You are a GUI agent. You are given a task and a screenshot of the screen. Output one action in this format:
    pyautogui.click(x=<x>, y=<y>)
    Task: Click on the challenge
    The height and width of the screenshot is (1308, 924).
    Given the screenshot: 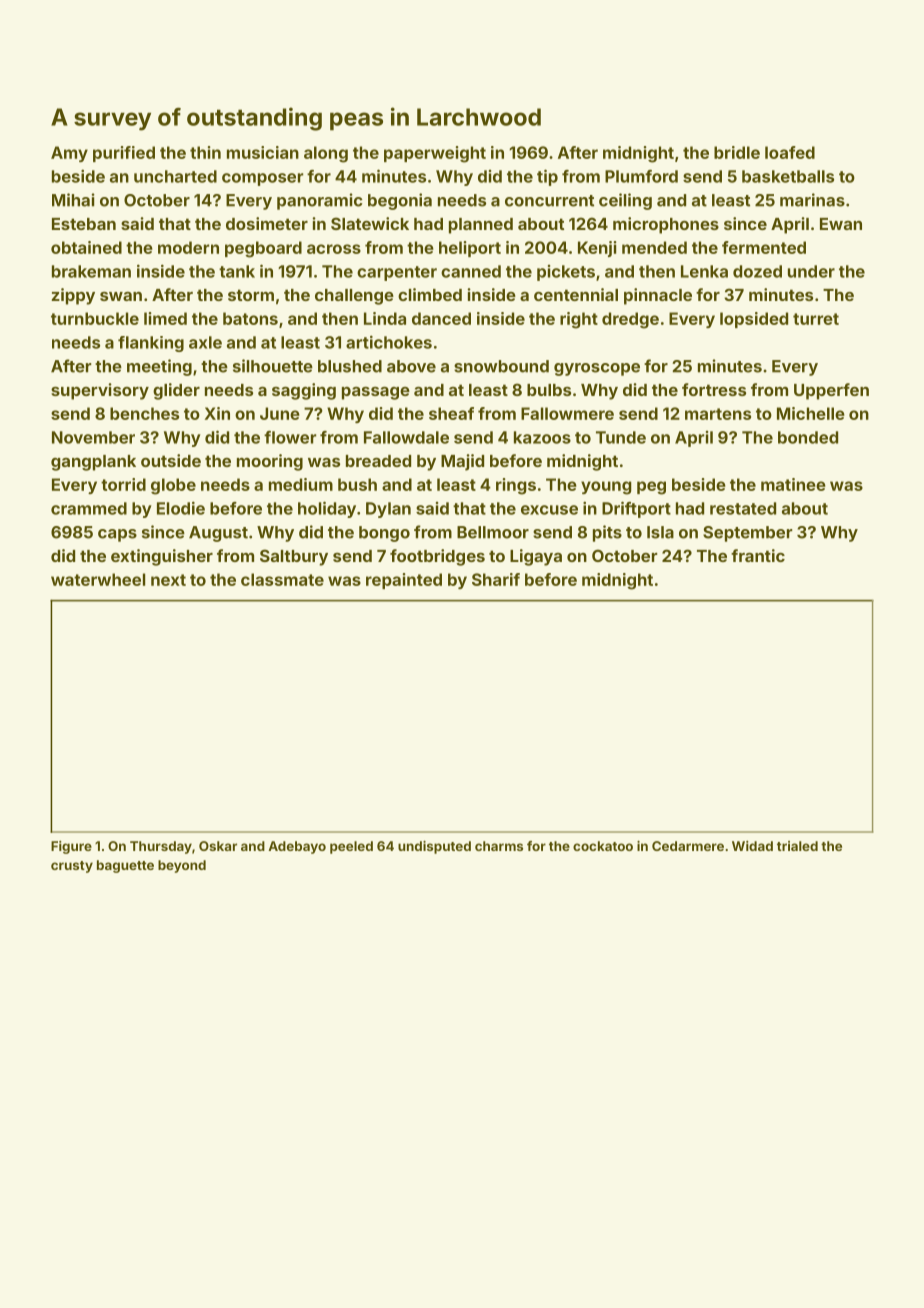 What is the action you would take?
    pyautogui.click(x=354, y=297)
